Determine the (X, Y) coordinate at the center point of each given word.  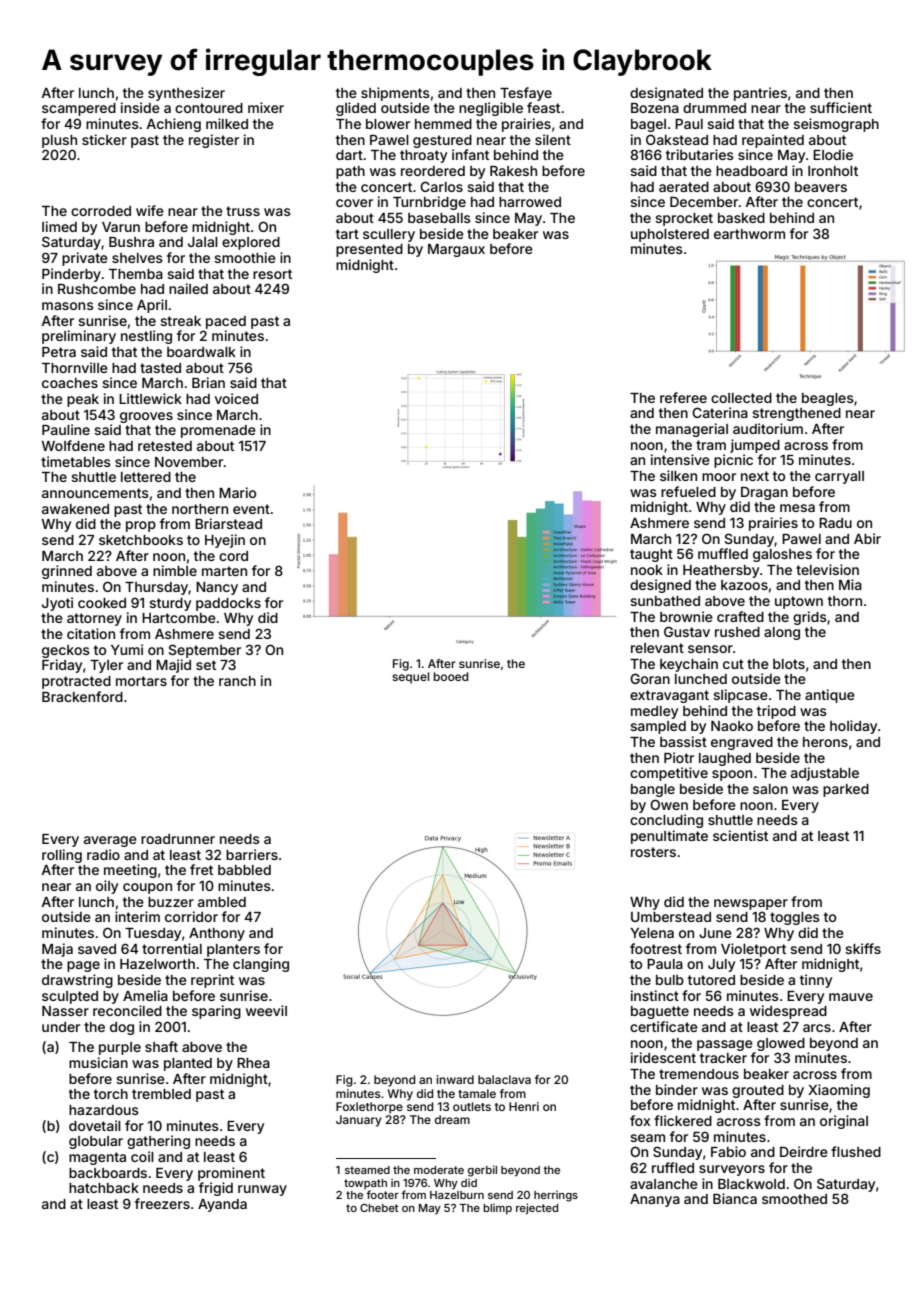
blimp (497, 1208)
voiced (236, 398)
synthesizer (186, 94)
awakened (75, 509)
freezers (162, 1203)
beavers (821, 187)
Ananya (655, 1200)
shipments (395, 94)
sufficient (841, 107)
